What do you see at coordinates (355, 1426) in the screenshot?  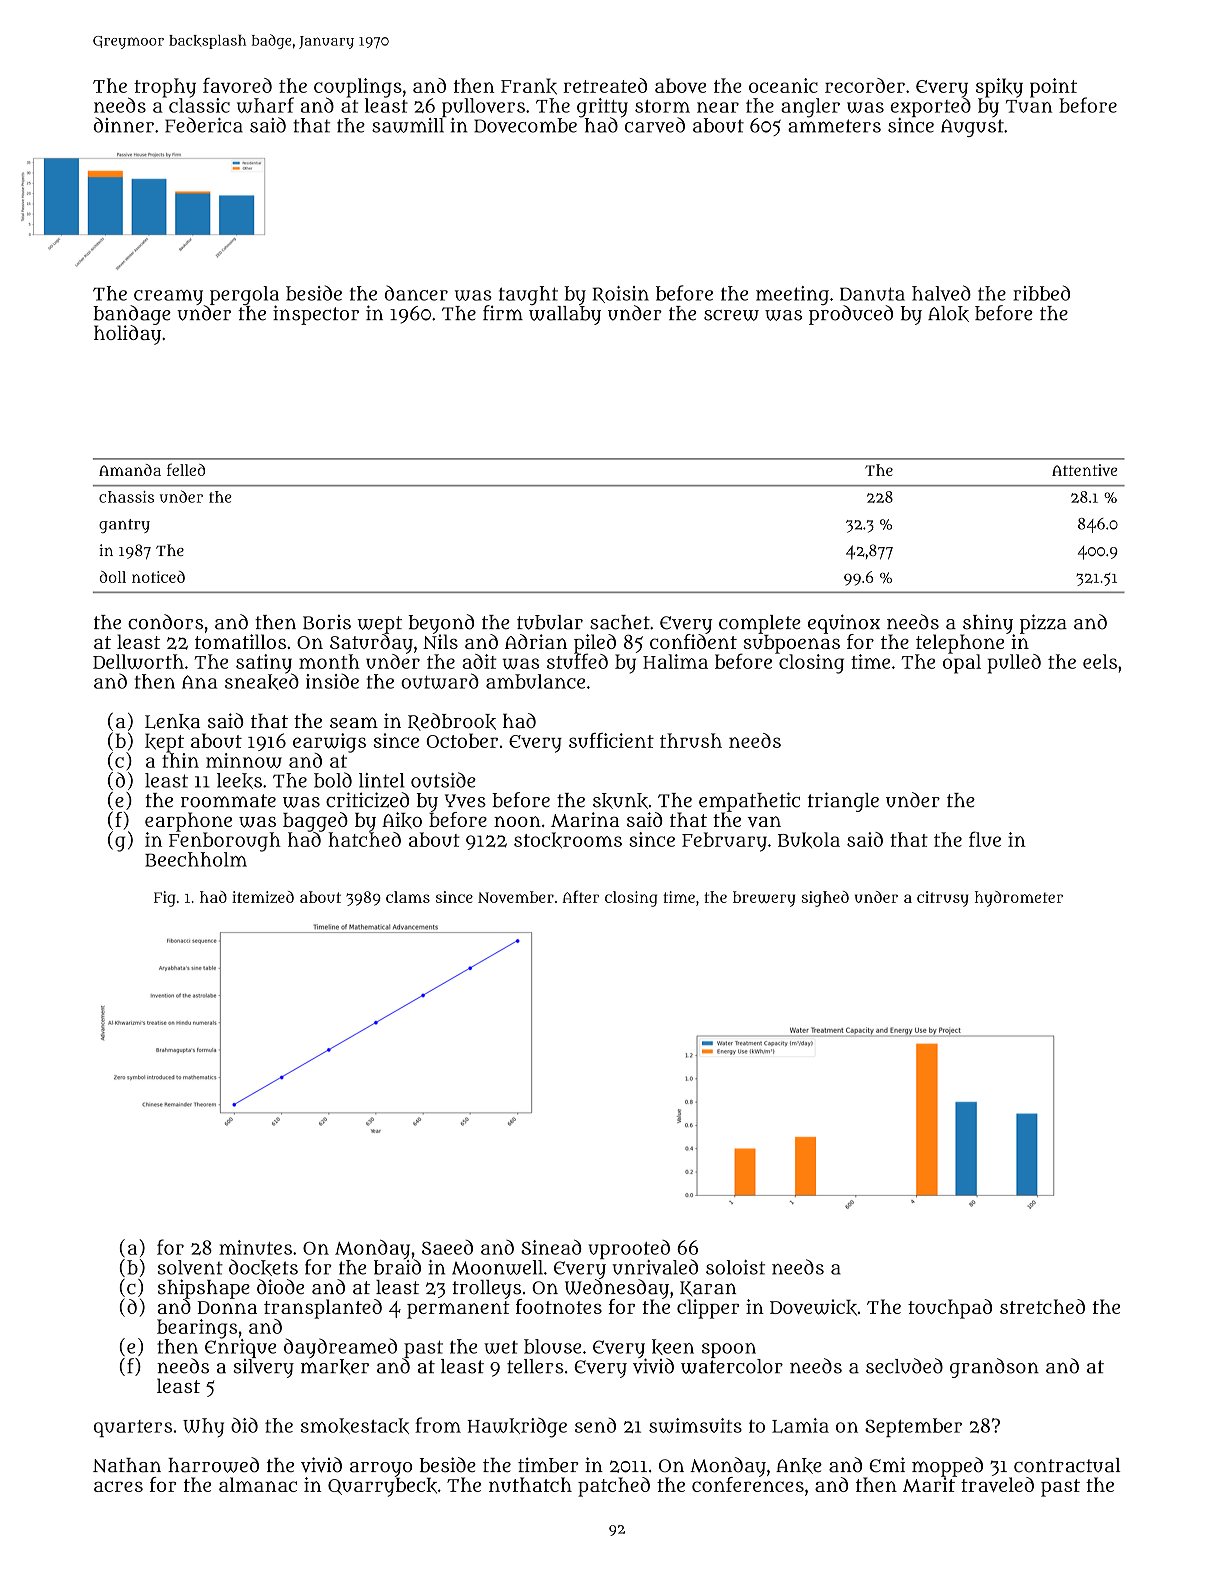 I see `smokestack` at bounding box center [355, 1426].
